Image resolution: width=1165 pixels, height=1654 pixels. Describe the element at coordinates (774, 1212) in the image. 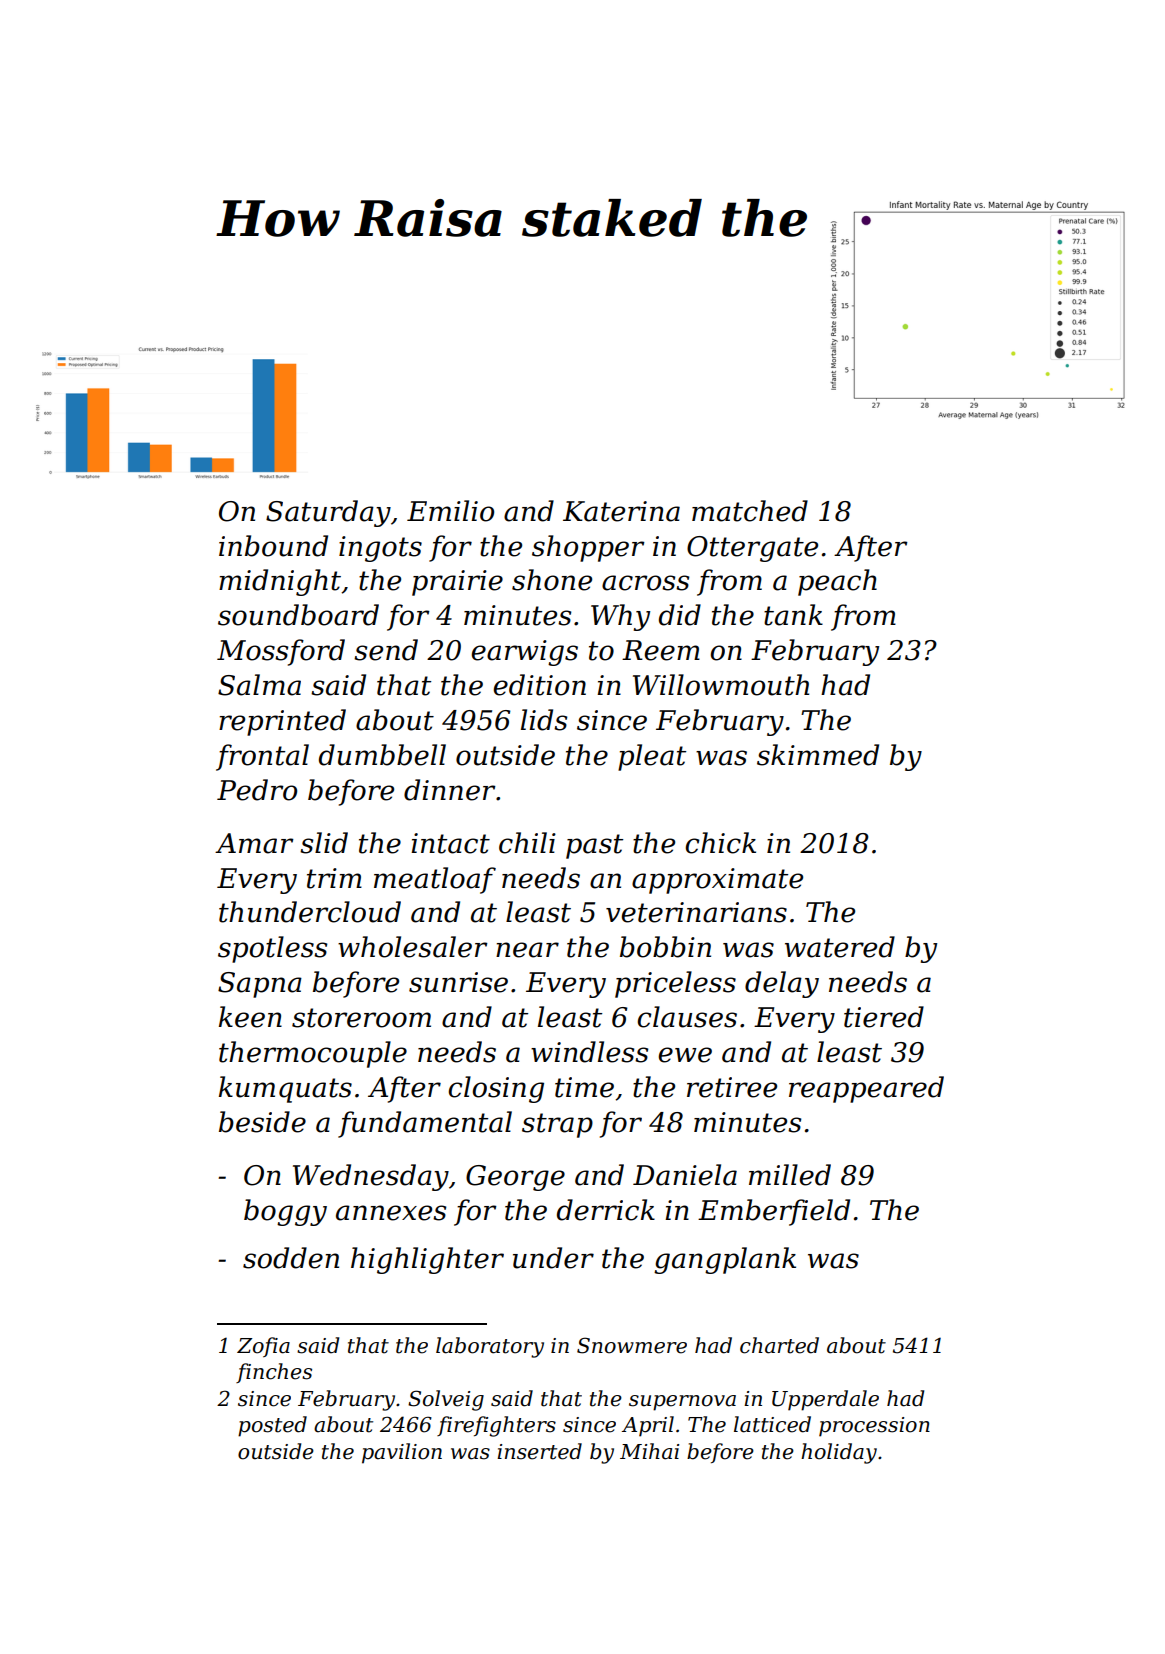

I see `Emberfield` at that location.
